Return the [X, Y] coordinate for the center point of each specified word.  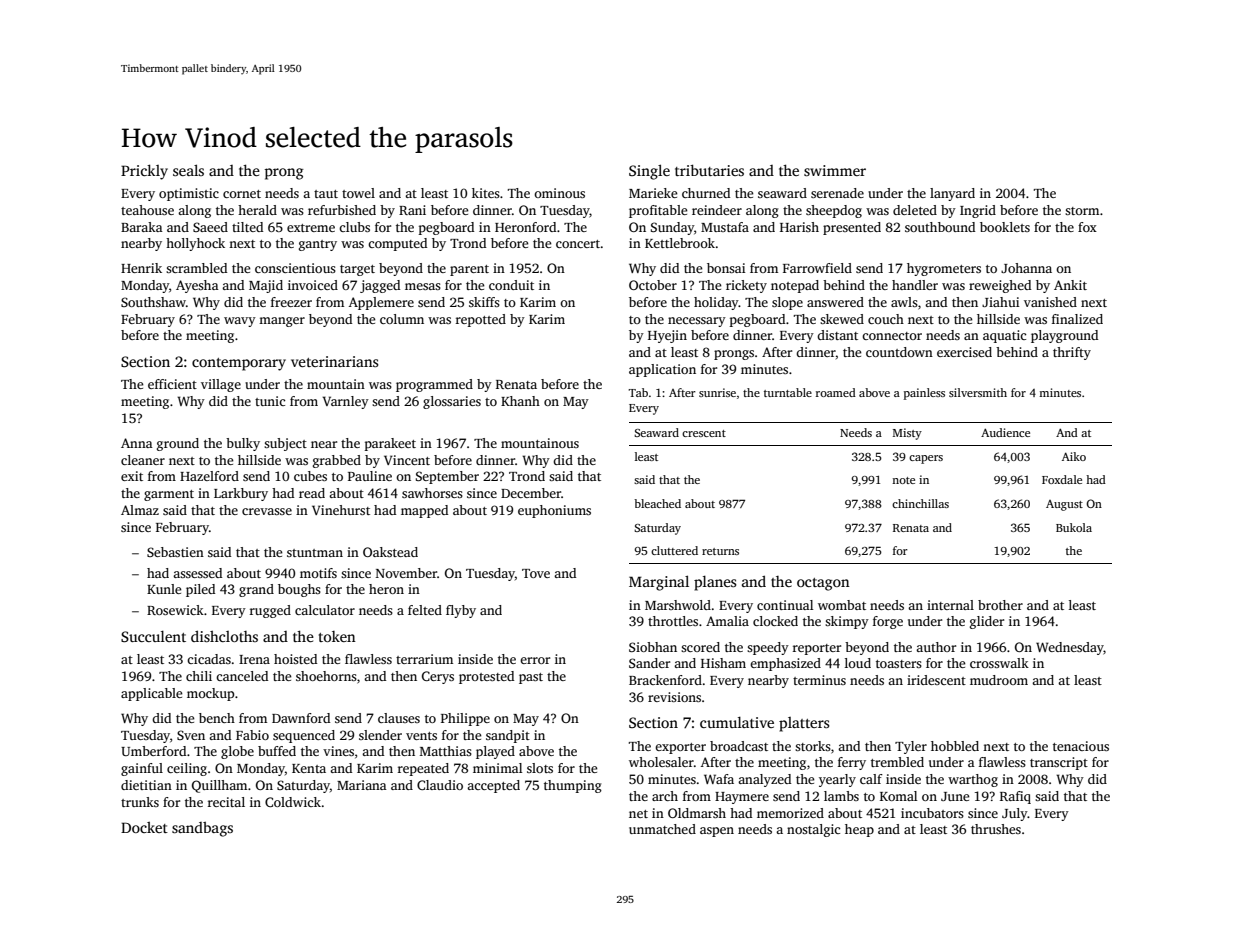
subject [285, 444]
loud [858, 663]
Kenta [309, 768]
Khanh [520, 401]
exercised [964, 352]
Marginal [659, 583]
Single [649, 172]
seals [188, 170]
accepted [493, 786]
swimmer [835, 170]
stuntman [315, 553]
